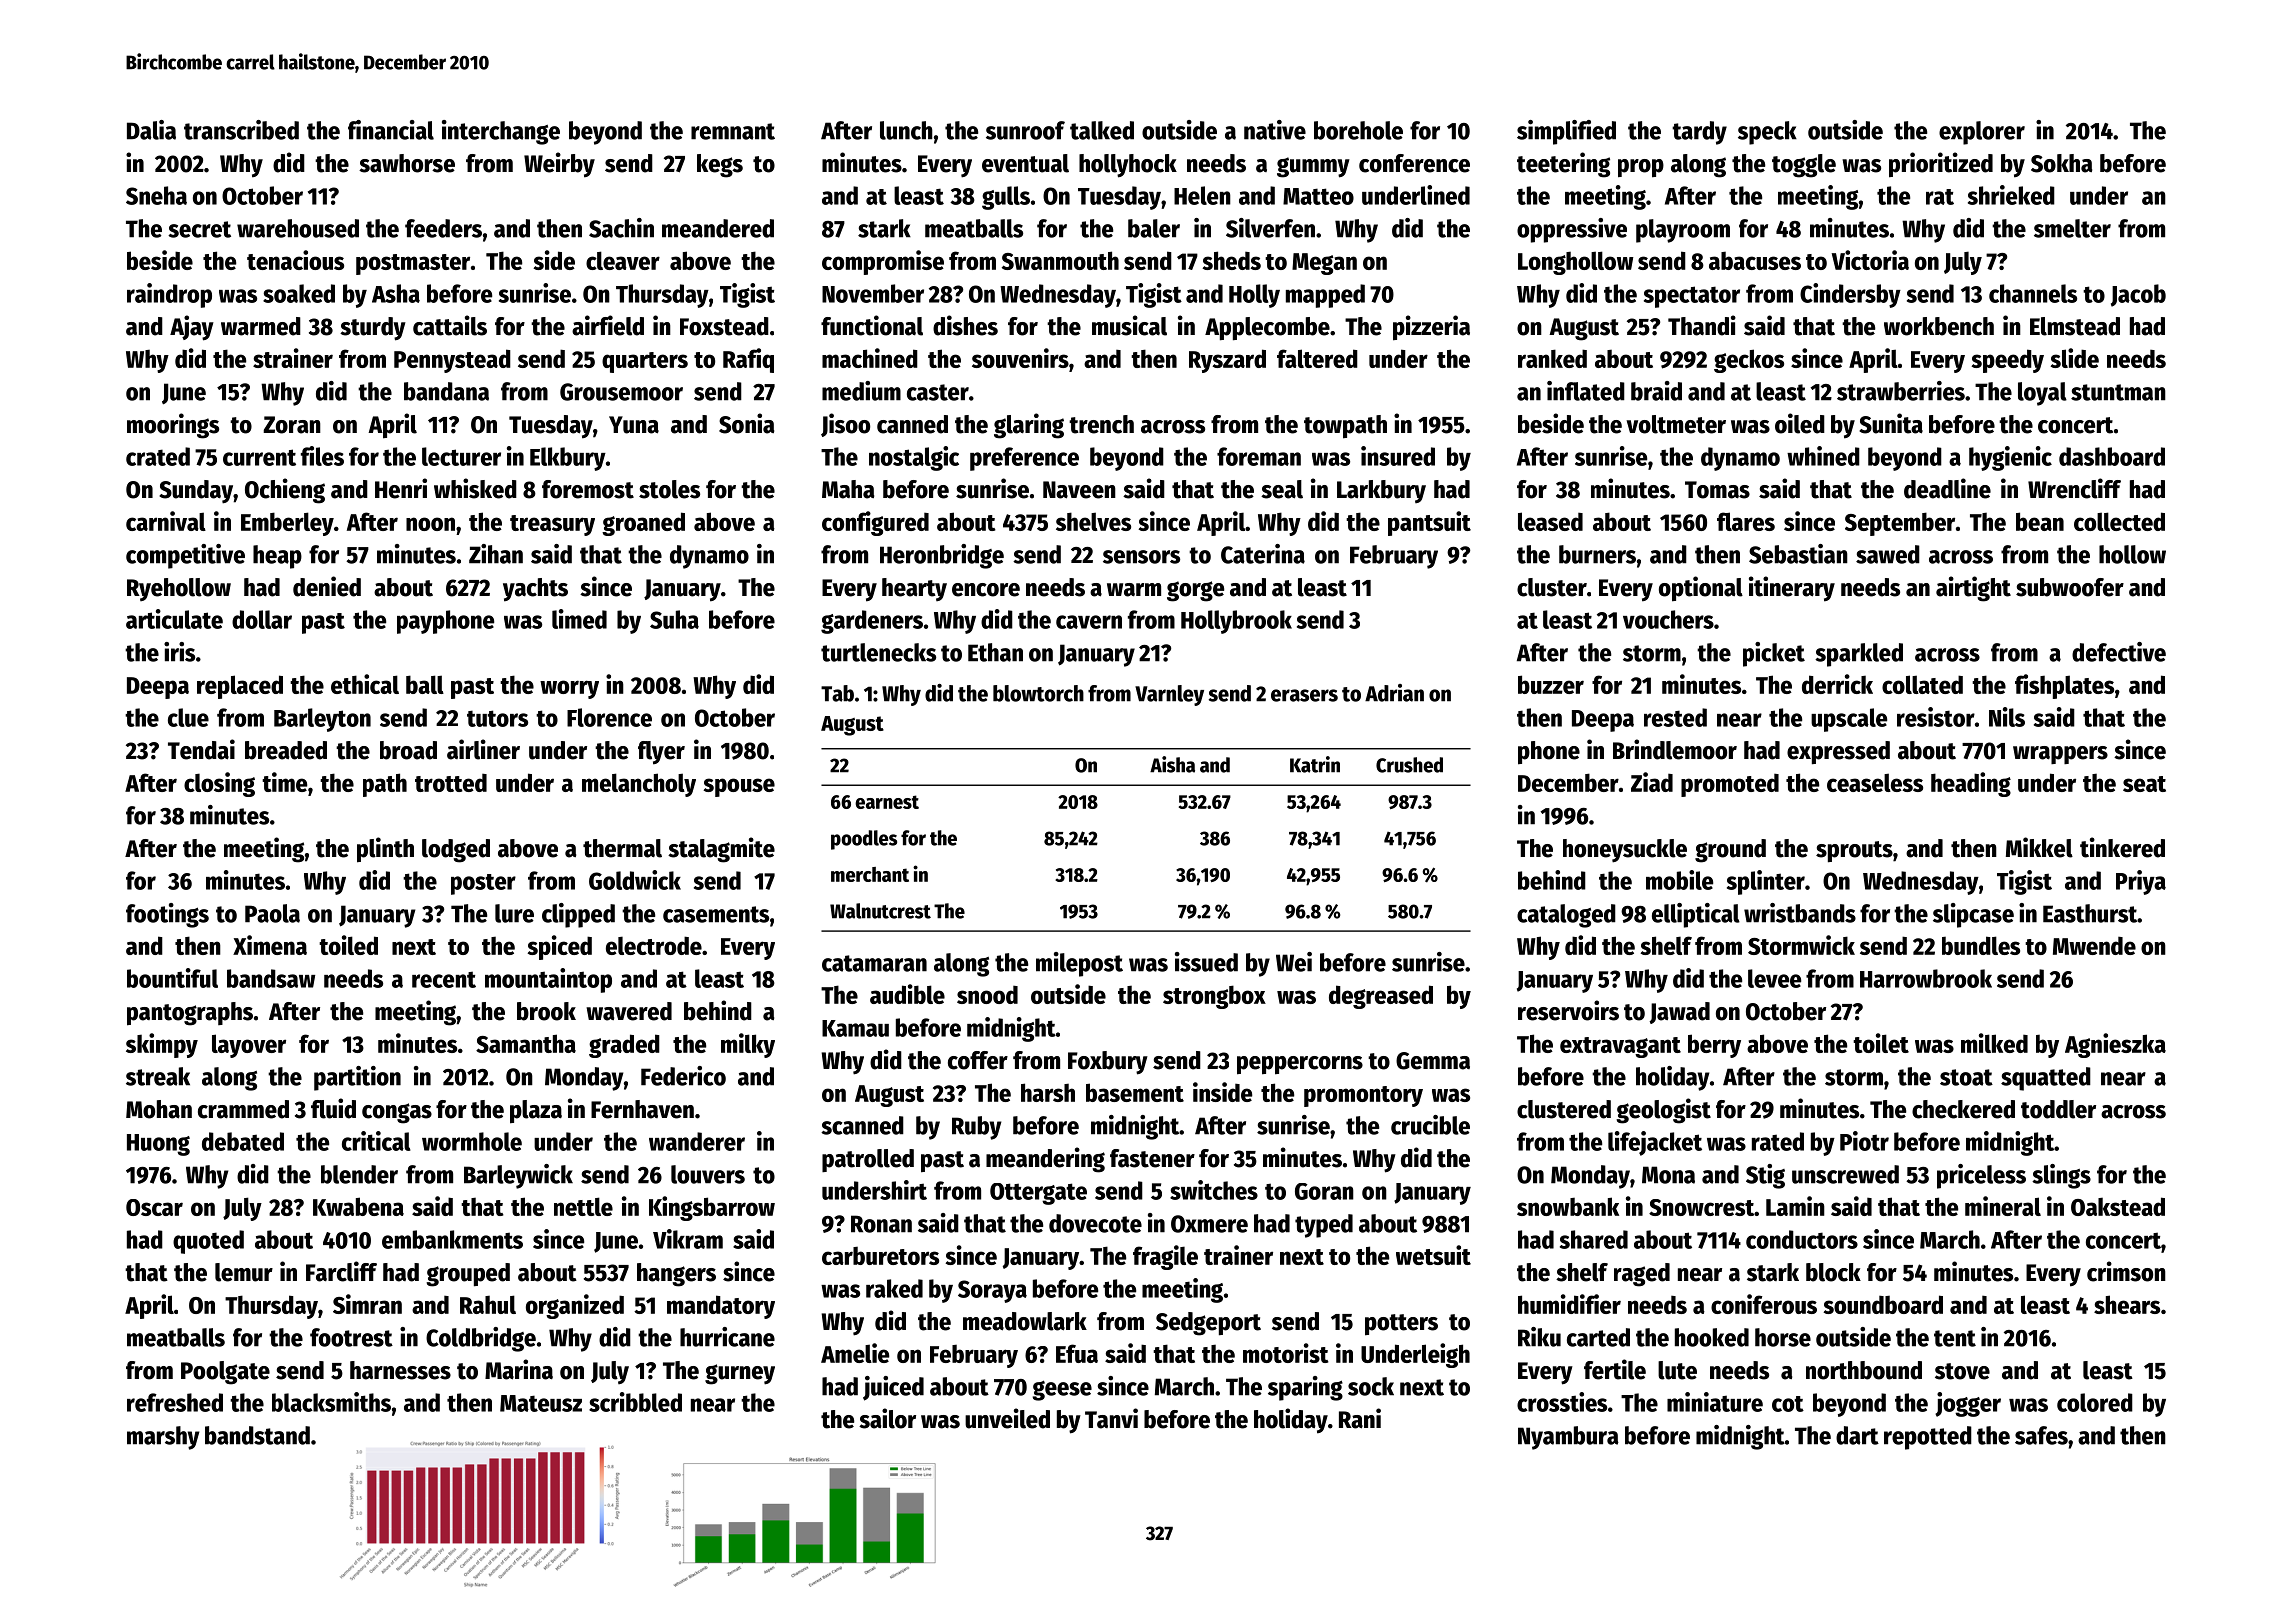 This screenshot has height=1620, width=2292. I want to click on Ruby, so click(977, 1128).
